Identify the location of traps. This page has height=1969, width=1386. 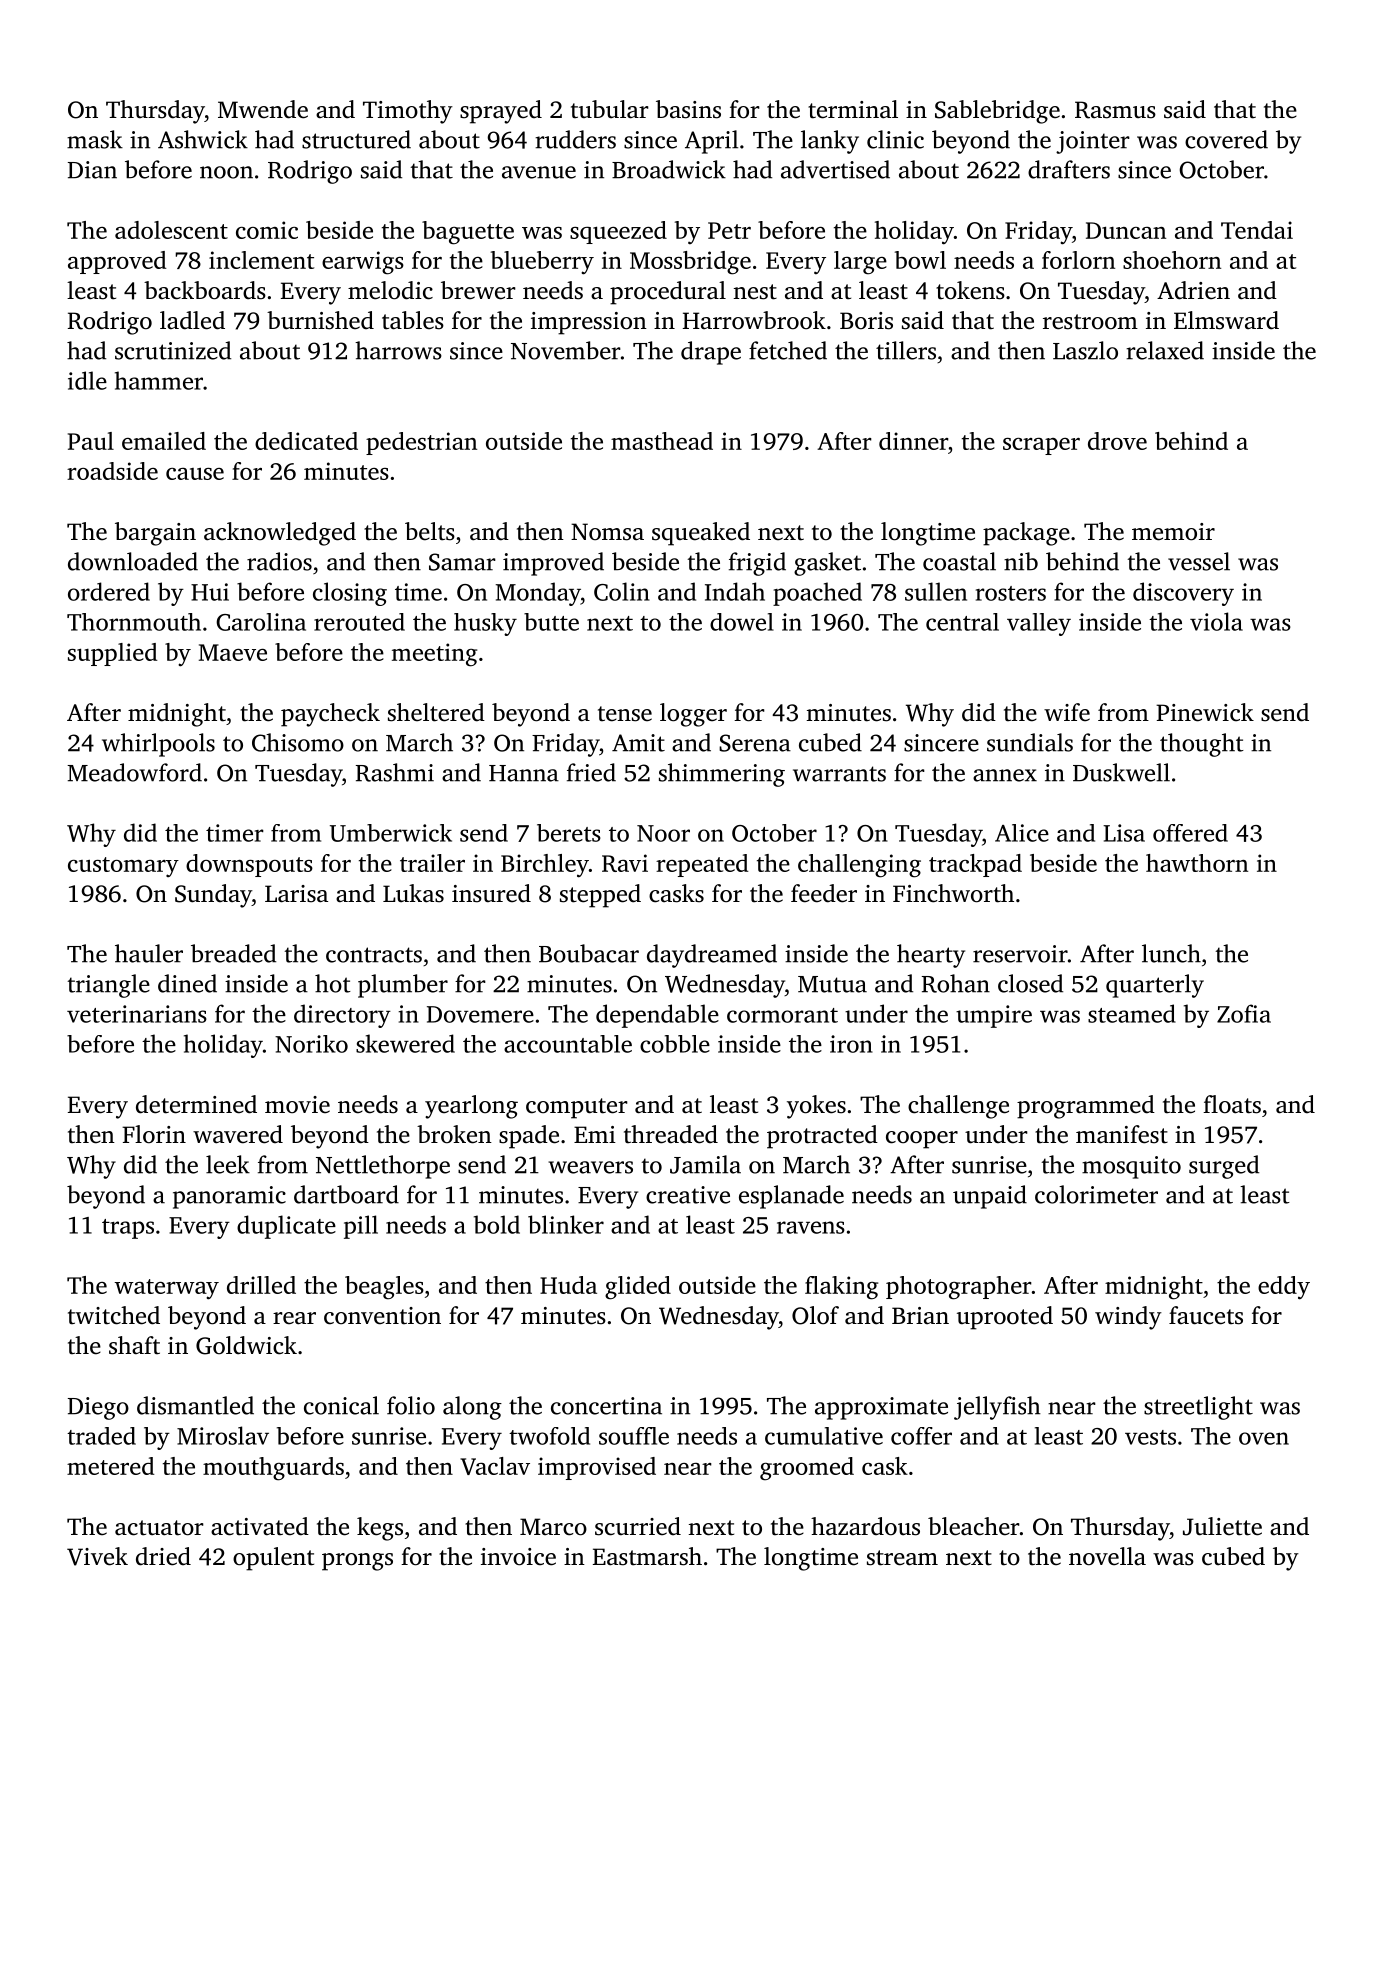
(128, 1229).
